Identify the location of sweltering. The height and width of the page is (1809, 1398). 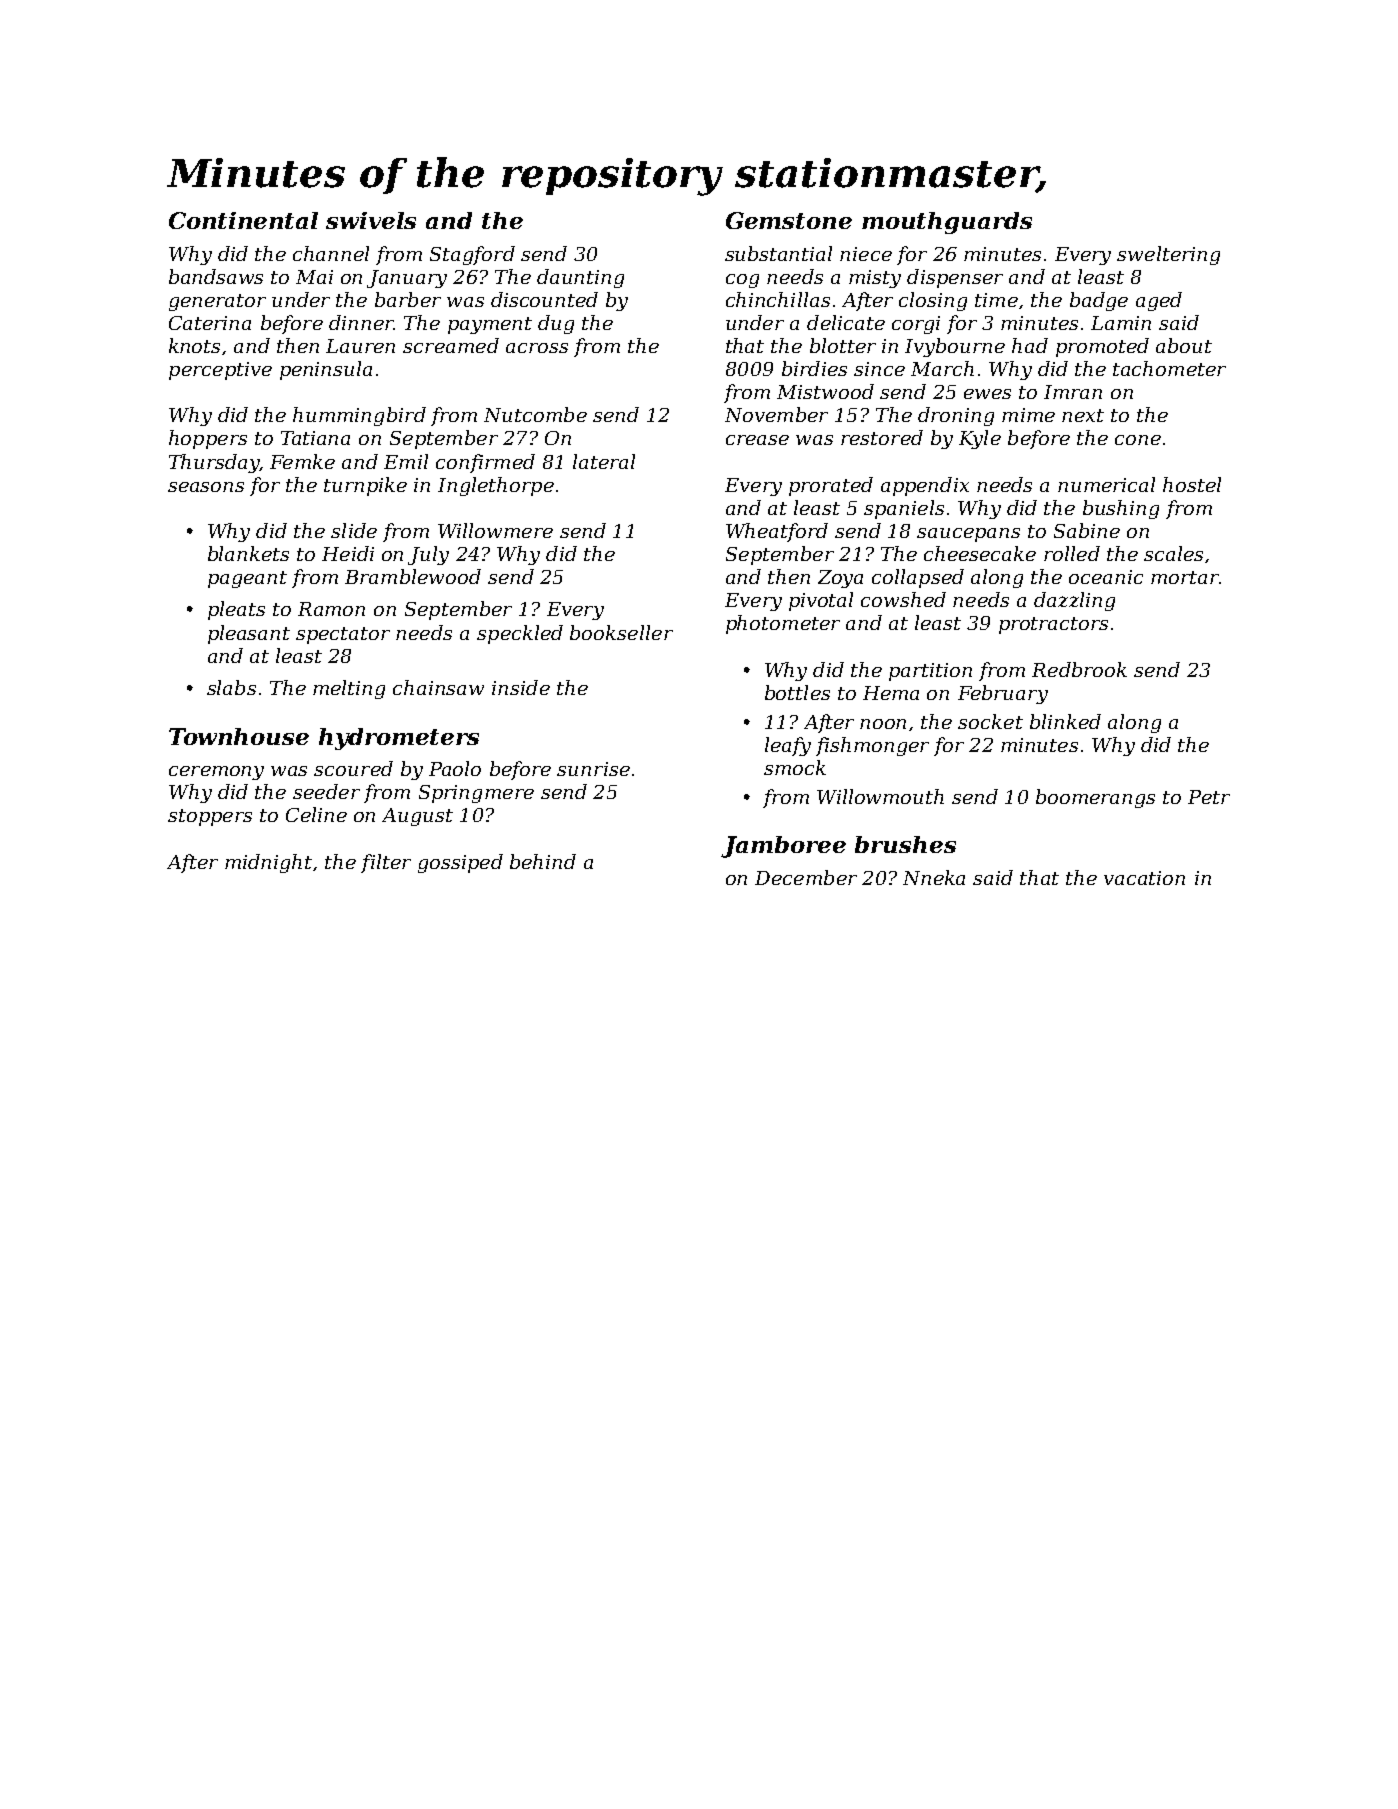
(1168, 255).
